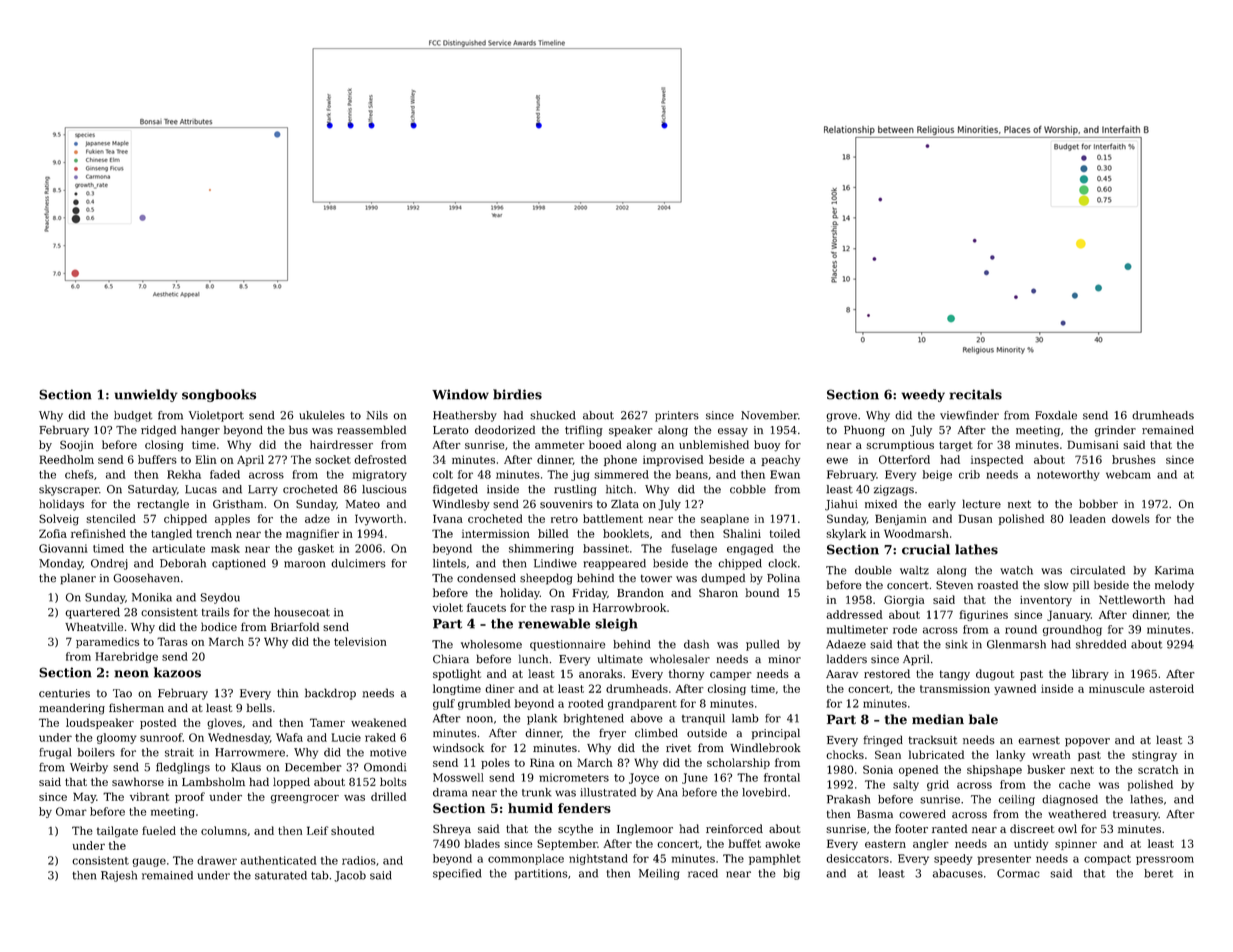 This screenshot has width=1233, height=952. What do you see at coordinates (600, 673) in the screenshot?
I see `anoraks` at bounding box center [600, 673].
